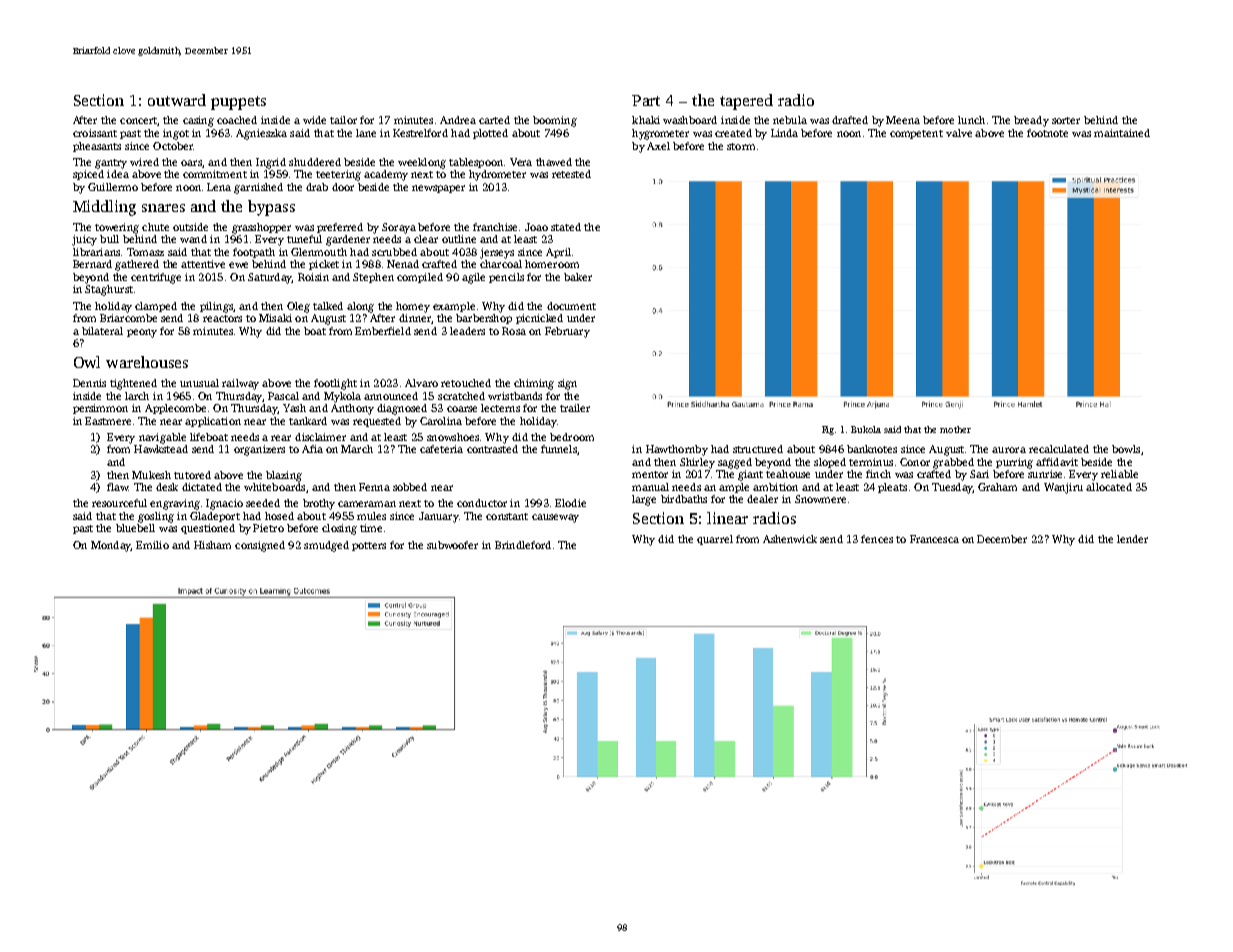 The height and width of the screenshot is (952, 1233). Describe the element at coordinates (137, 396) in the screenshot. I see `larch` at that location.
